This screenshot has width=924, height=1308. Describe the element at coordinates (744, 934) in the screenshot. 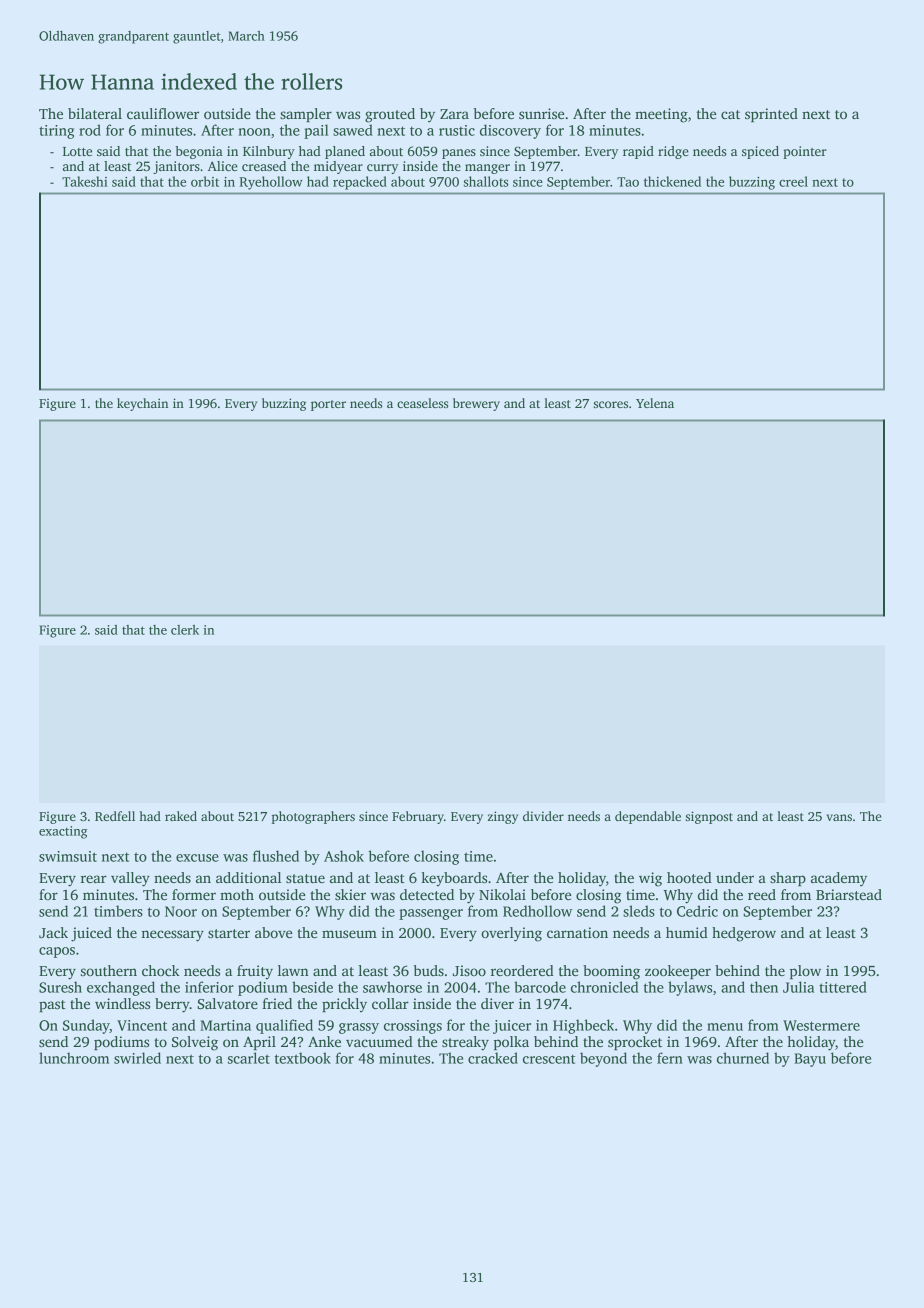

I see `hedgerow` at that location.
